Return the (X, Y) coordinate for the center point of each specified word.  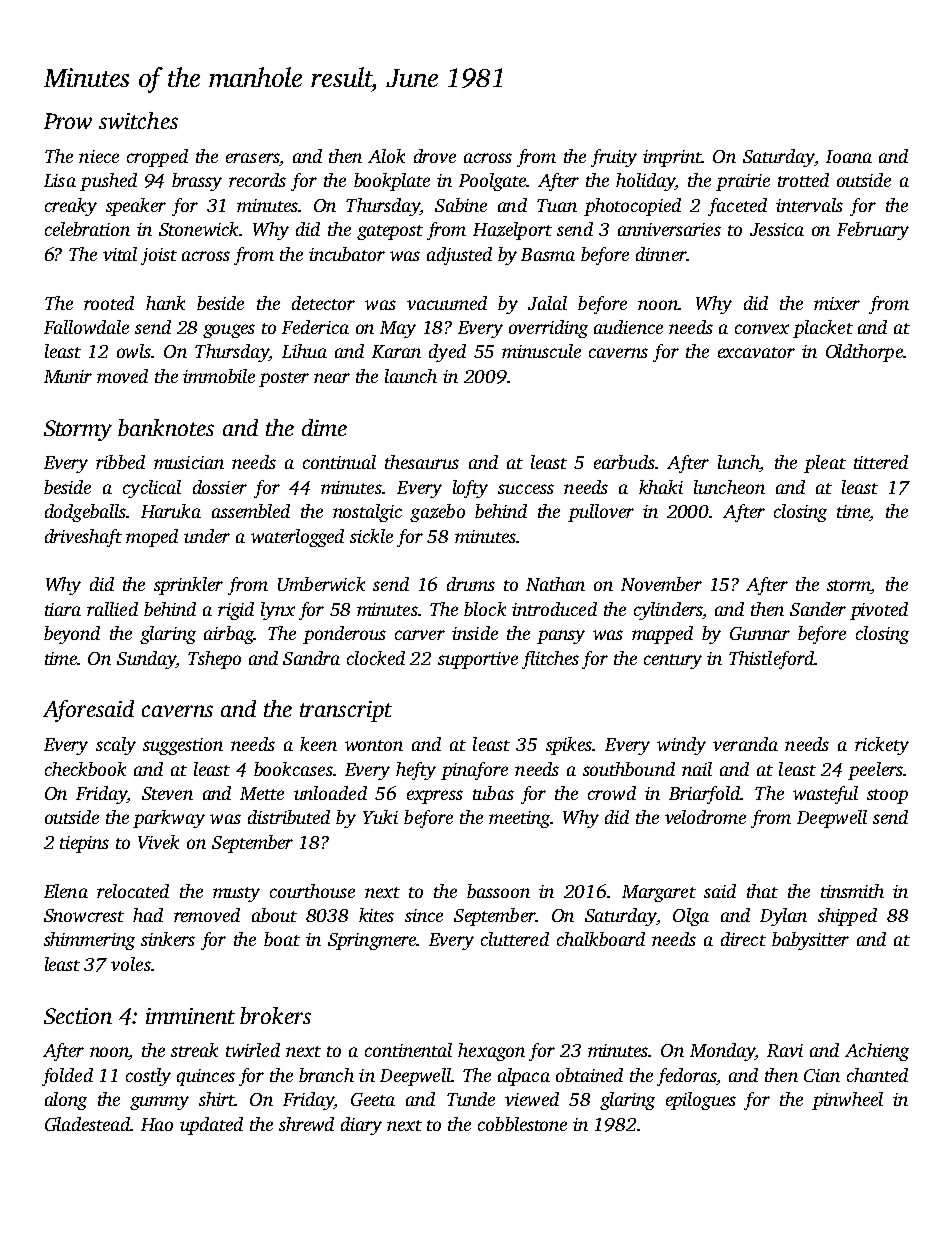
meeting (519, 819)
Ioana (849, 156)
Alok (386, 156)
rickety (882, 746)
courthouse (312, 891)
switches (138, 120)
